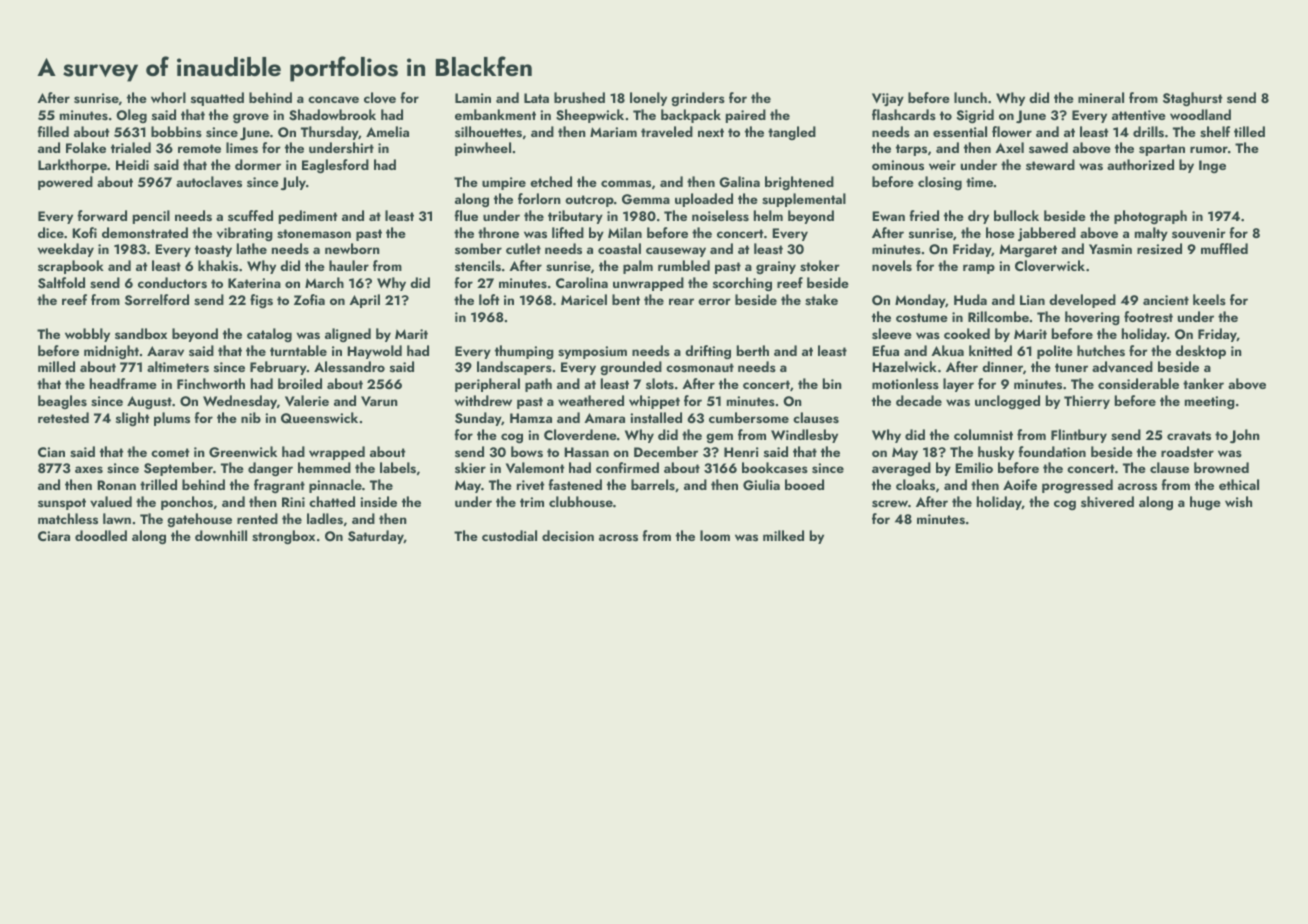  What do you see at coordinates (86, 147) in the screenshot?
I see `Folake` at bounding box center [86, 147].
